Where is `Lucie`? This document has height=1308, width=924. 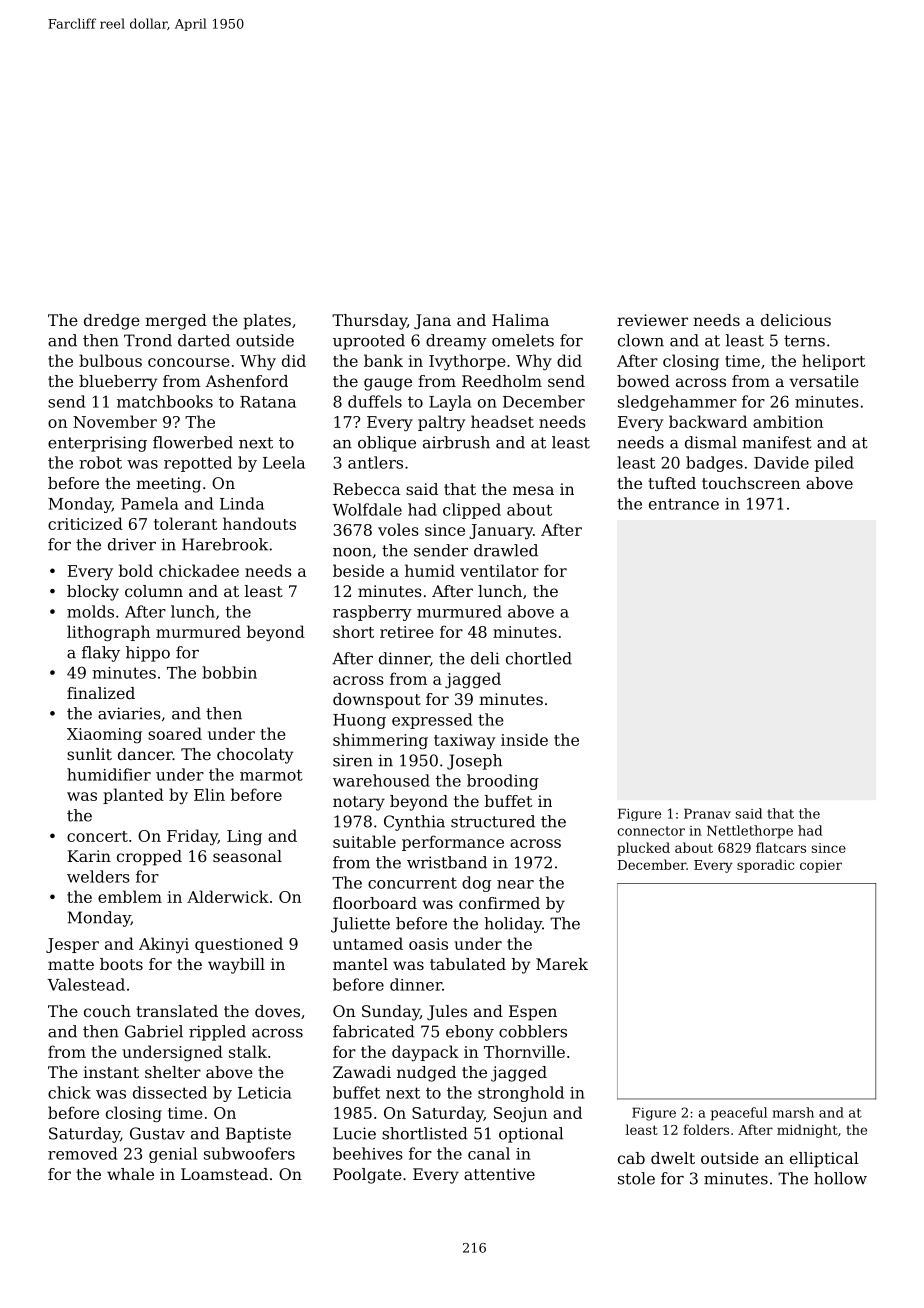 Lucie is located at coordinates (354, 1133).
